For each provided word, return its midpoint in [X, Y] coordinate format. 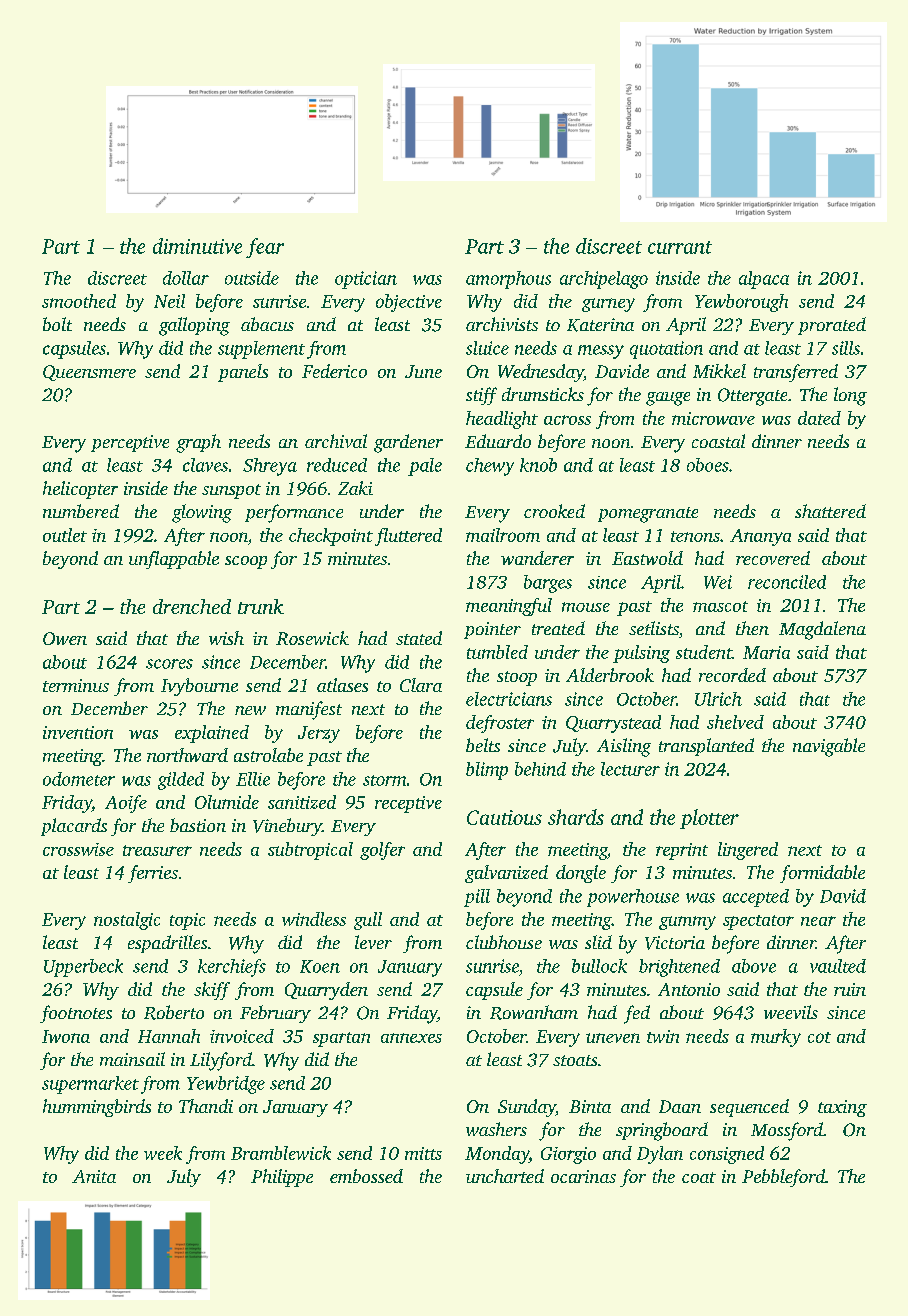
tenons [695, 536]
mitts [423, 1153]
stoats [575, 1060]
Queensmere [89, 373]
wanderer [537, 558]
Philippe [282, 1178]
